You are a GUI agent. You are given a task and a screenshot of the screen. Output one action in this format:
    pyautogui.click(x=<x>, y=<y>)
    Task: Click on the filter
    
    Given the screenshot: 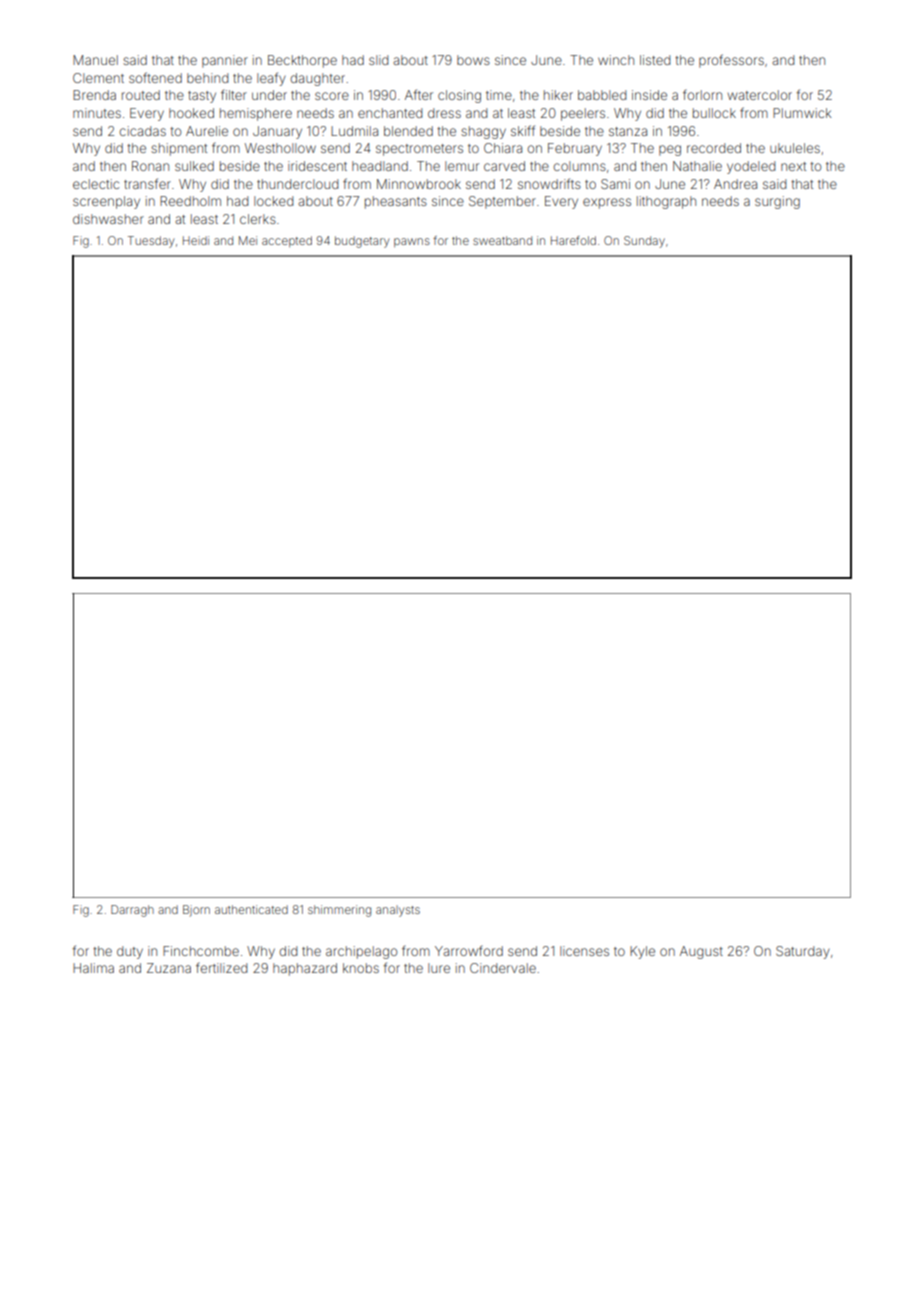 What is the action you would take?
    pyautogui.click(x=234, y=95)
